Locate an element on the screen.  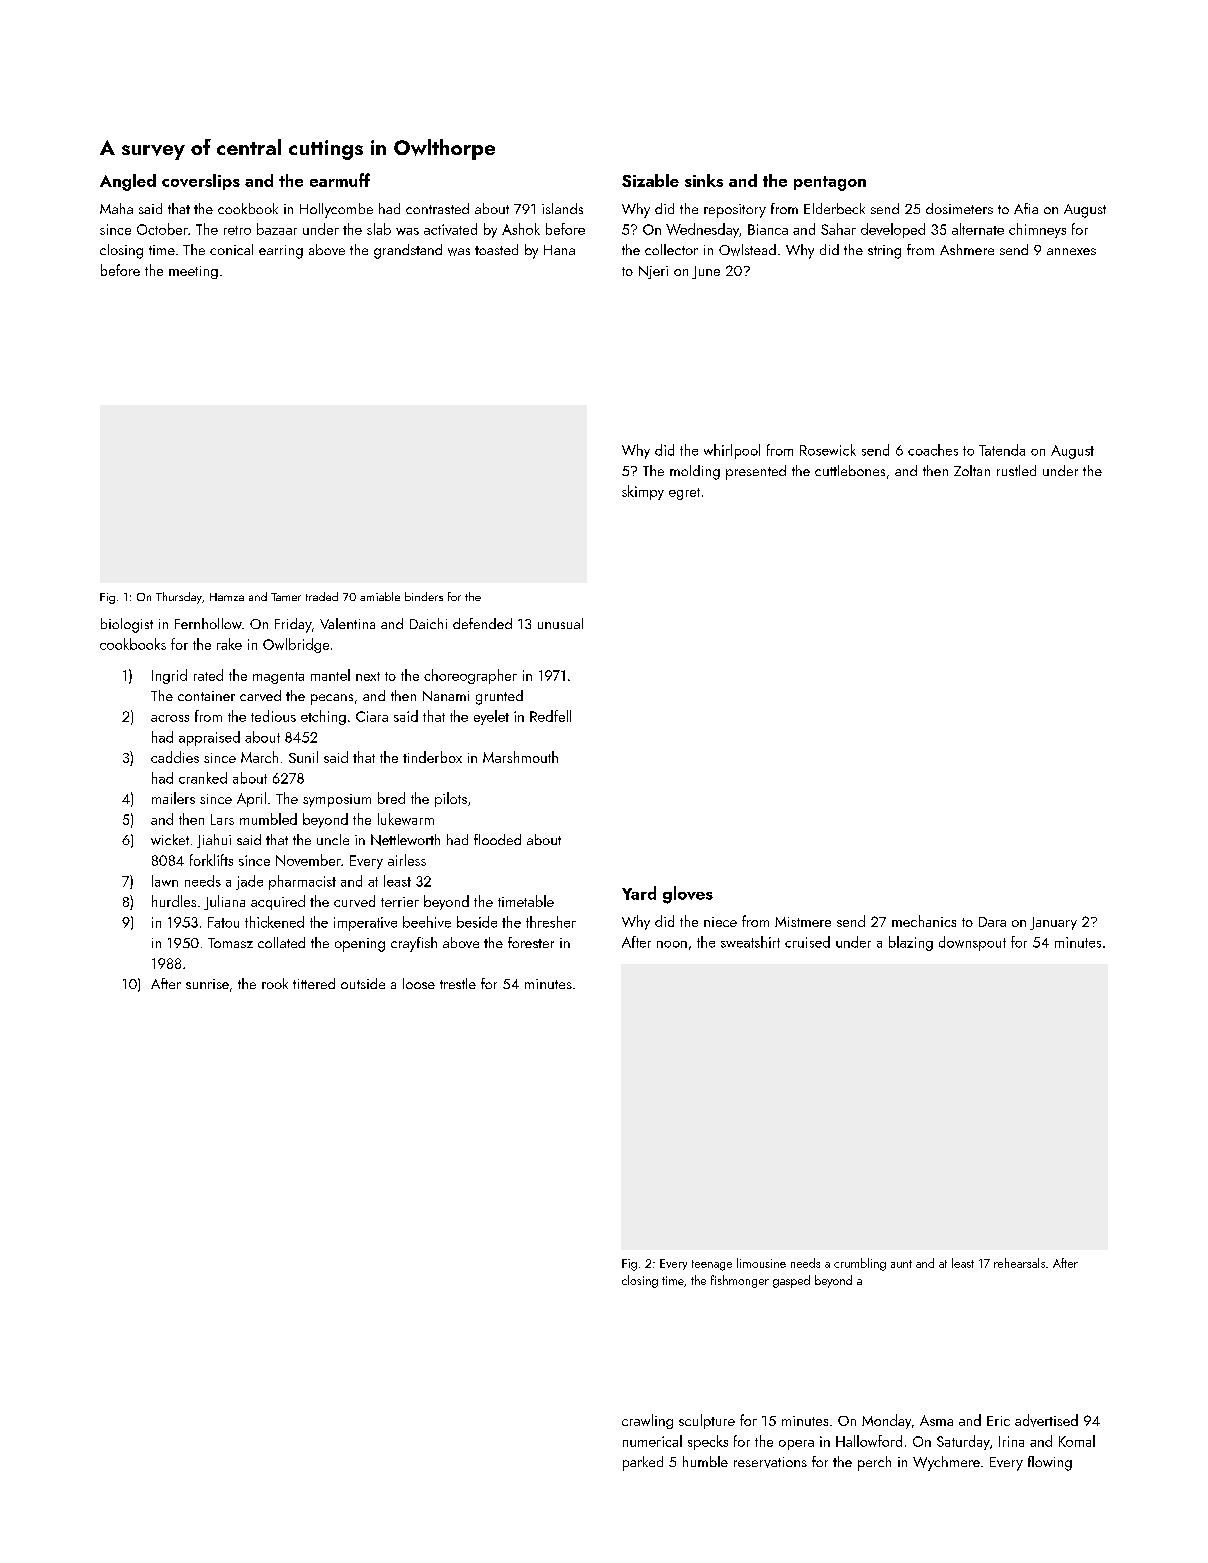
biologist is located at coordinates (127, 625).
